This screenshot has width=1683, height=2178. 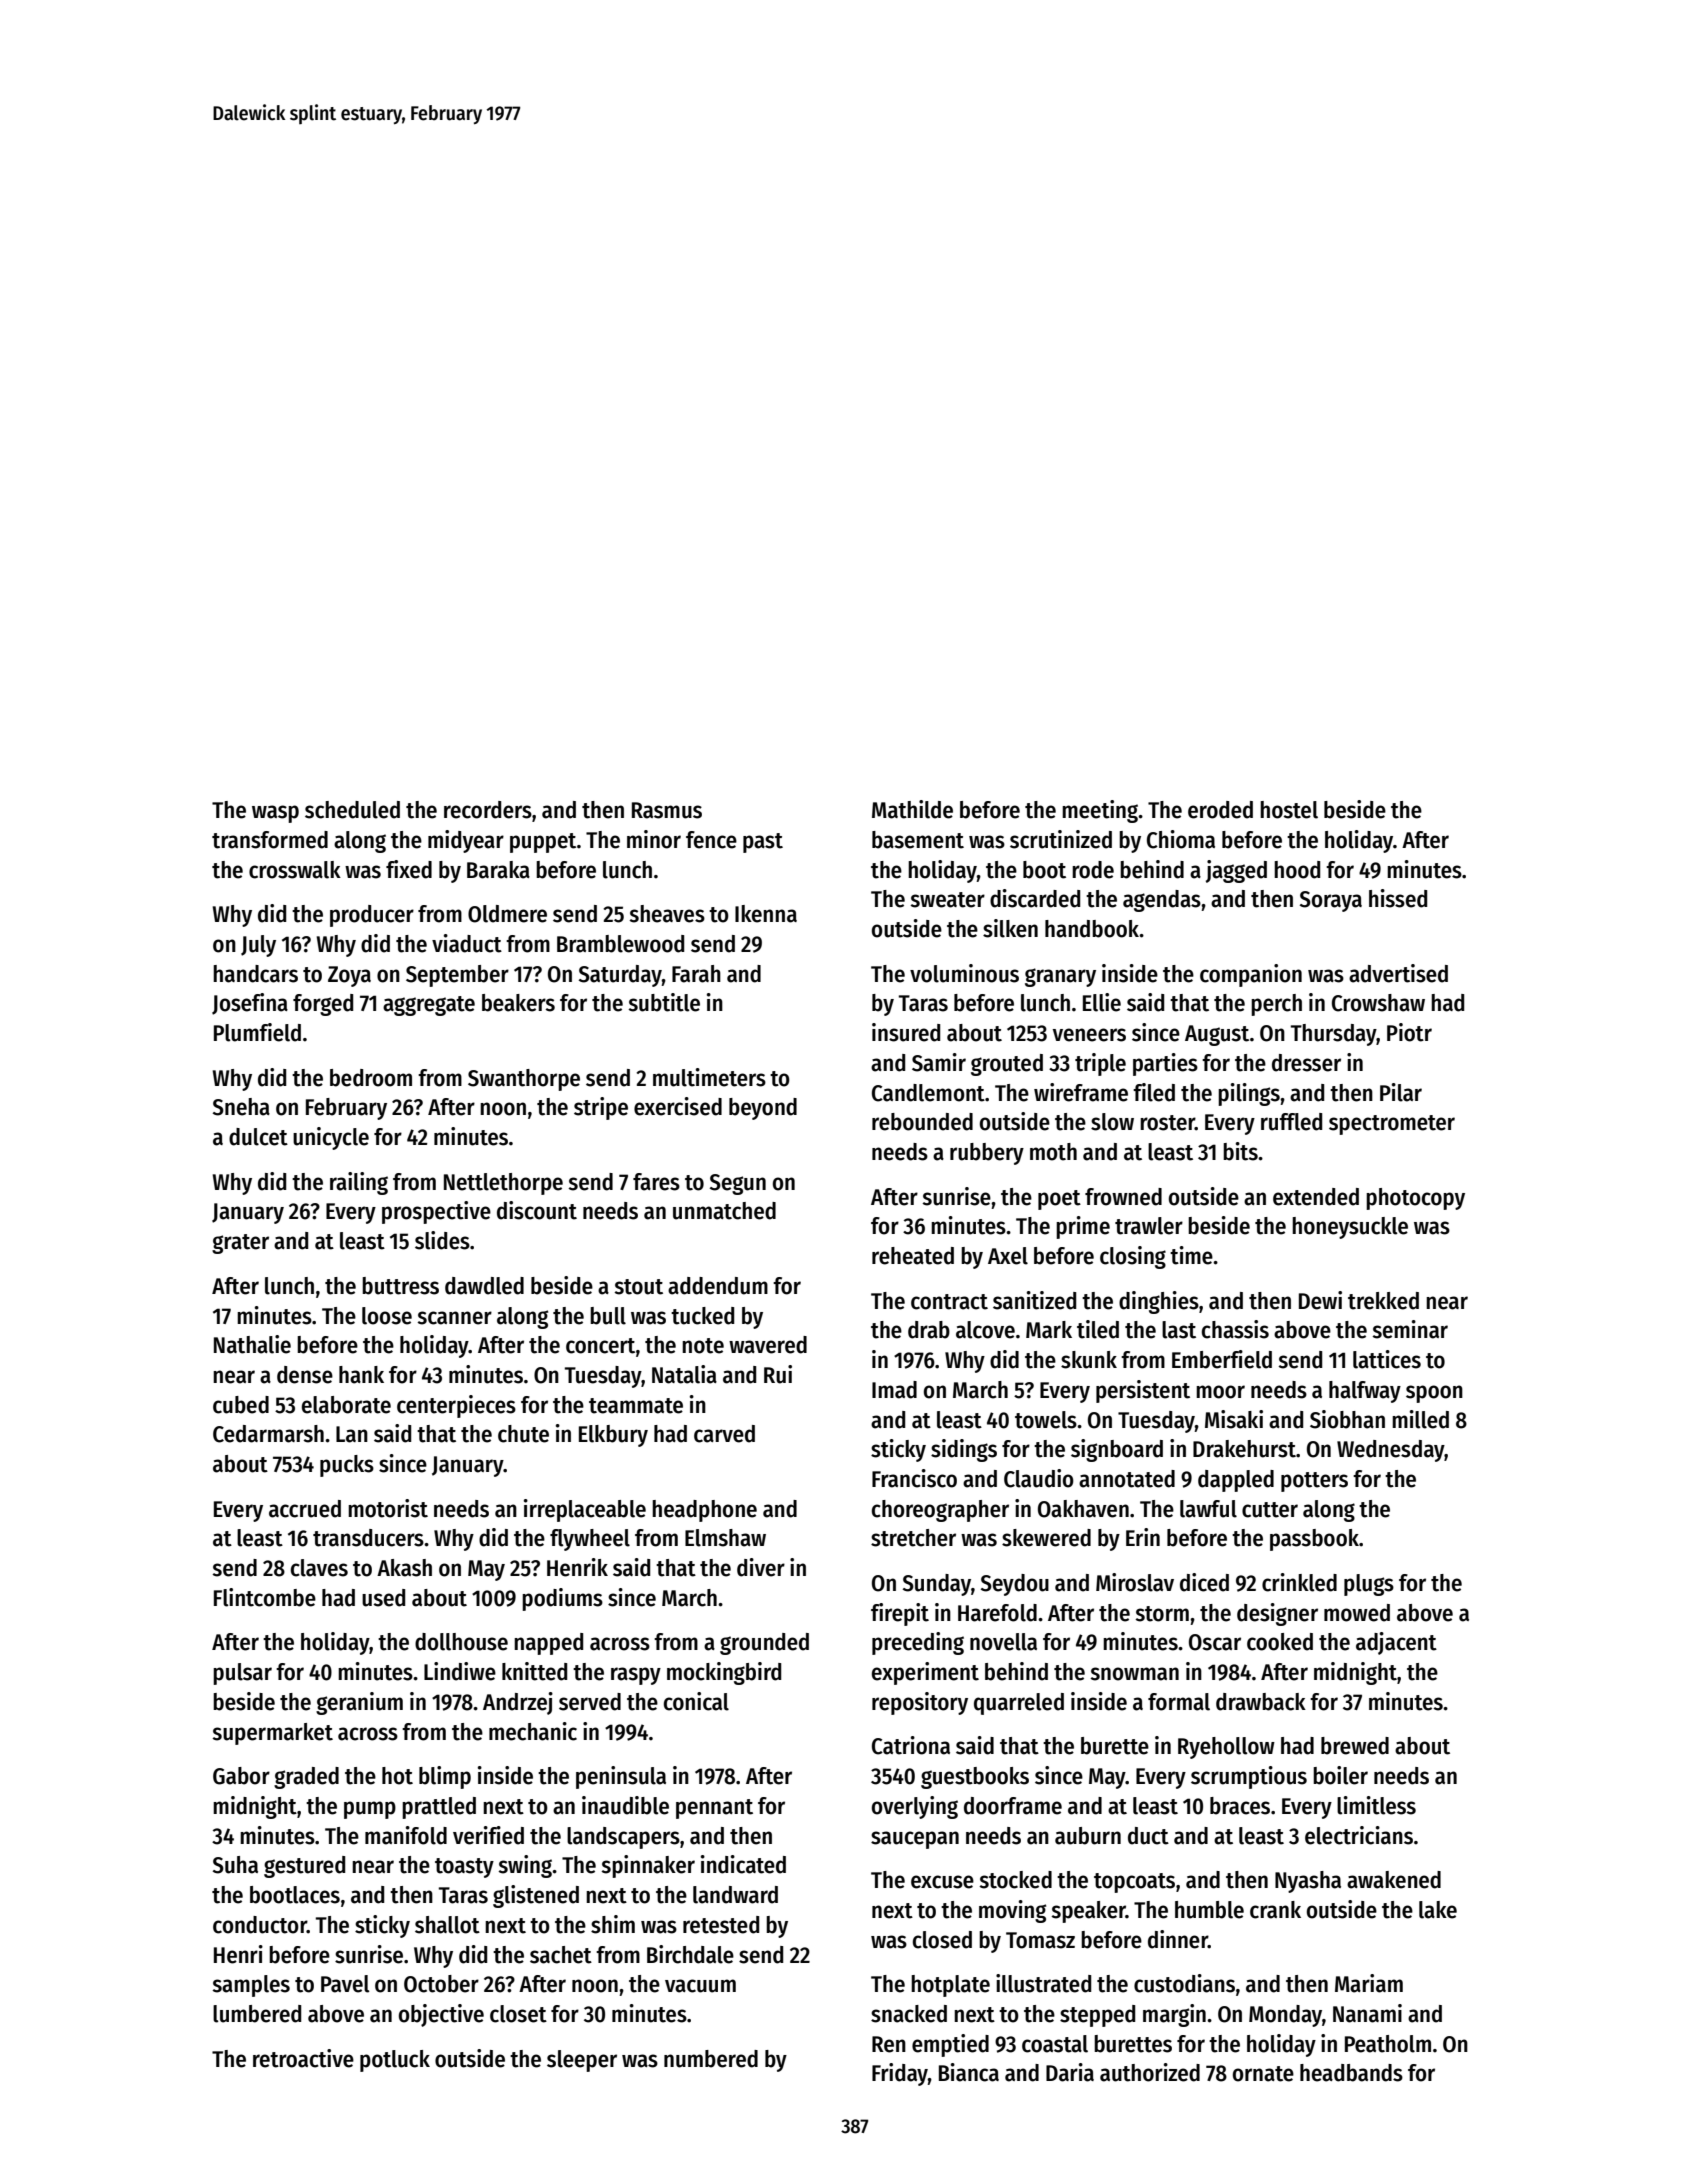 What do you see at coordinates (1297, 870) in the screenshot?
I see `hood` at bounding box center [1297, 870].
